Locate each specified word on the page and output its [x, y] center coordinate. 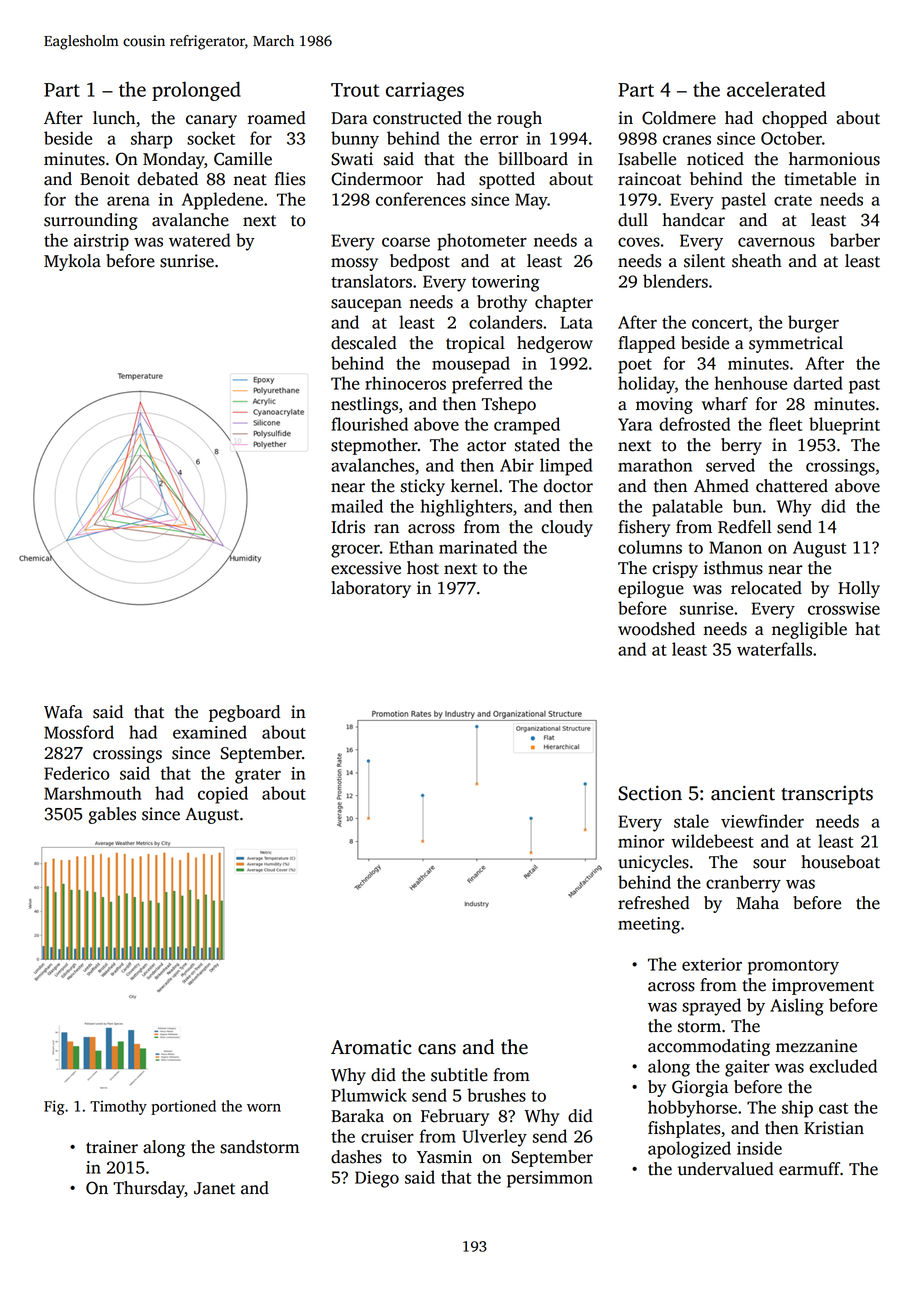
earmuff [809, 1169]
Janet [214, 1188]
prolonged [196, 91]
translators [371, 281]
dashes [356, 1157]
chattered [792, 486]
